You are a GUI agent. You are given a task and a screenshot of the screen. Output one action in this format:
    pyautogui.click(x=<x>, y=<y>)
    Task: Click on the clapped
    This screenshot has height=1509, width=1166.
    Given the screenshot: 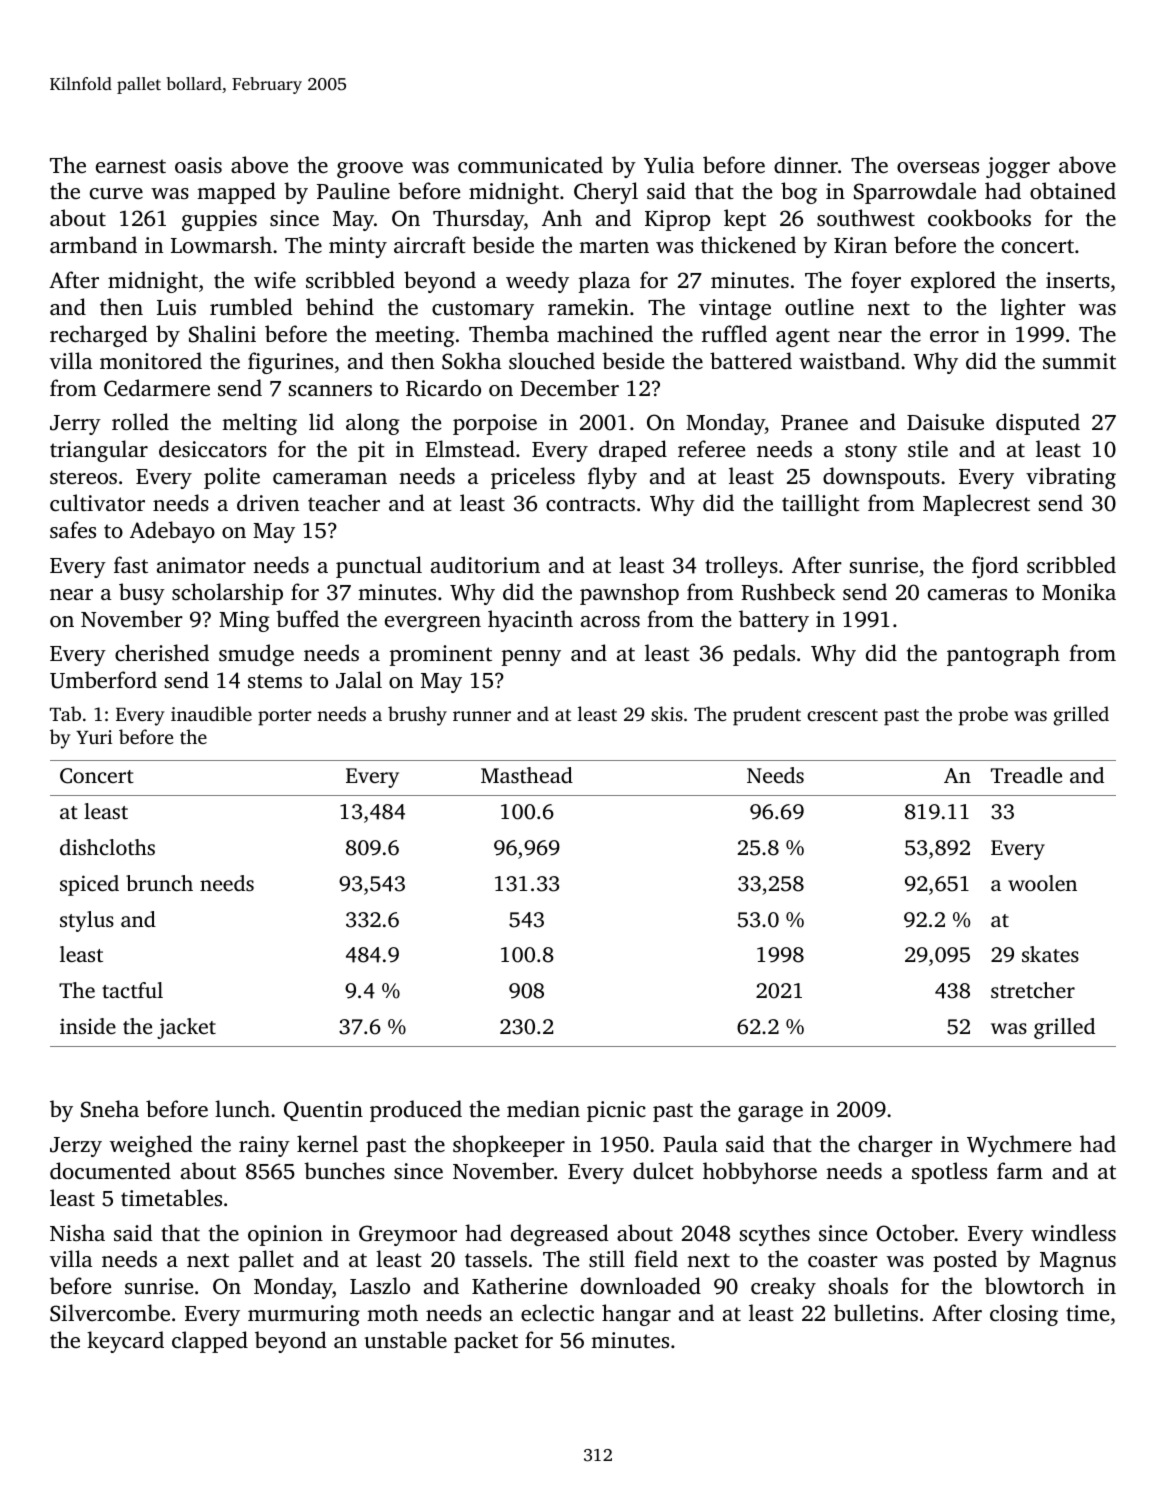 What is the action you would take?
    pyautogui.click(x=210, y=1342)
